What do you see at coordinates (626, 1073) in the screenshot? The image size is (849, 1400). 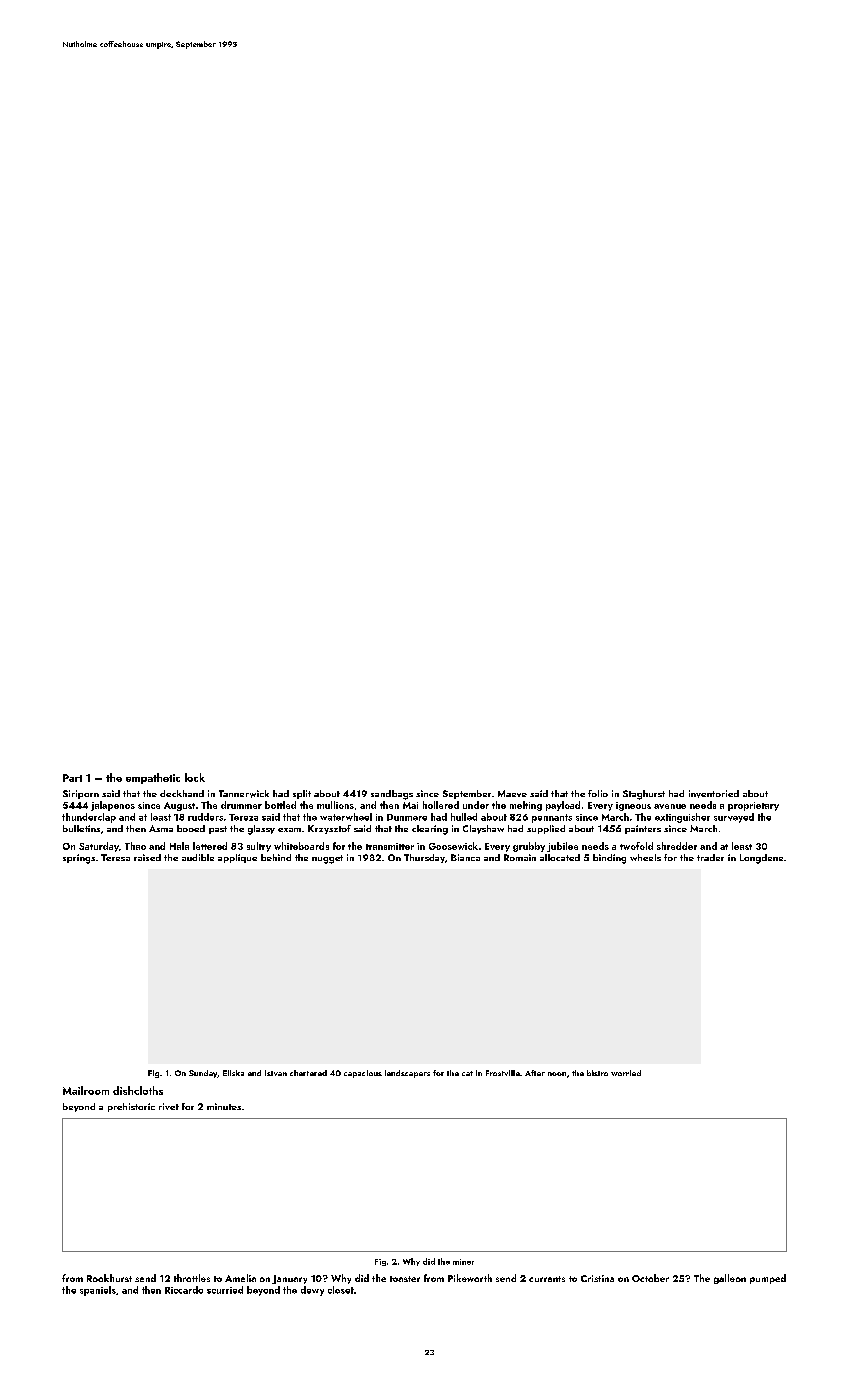 I see `worried` at bounding box center [626, 1073].
